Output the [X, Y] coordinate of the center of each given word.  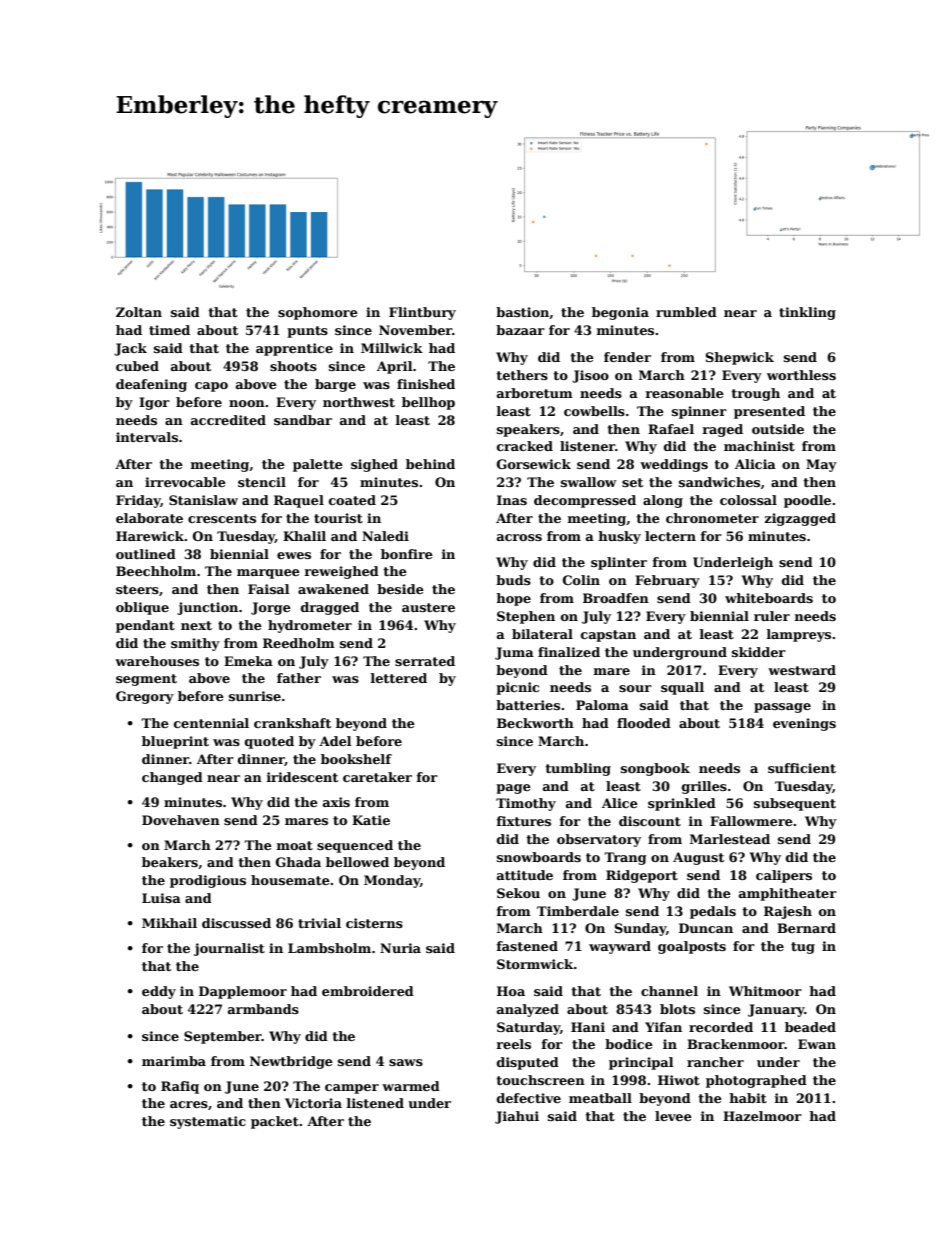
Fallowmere [751, 821]
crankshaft [292, 723]
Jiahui [517, 1117]
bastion [523, 313]
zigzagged [800, 519]
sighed [374, 465]
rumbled [686, 312]
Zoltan [139, 312]
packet [275, 1122]
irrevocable [185, 482]
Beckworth [535, 723]
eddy [159, 992]
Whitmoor [765, 991]
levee [673, 1116]
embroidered [368, 991]
